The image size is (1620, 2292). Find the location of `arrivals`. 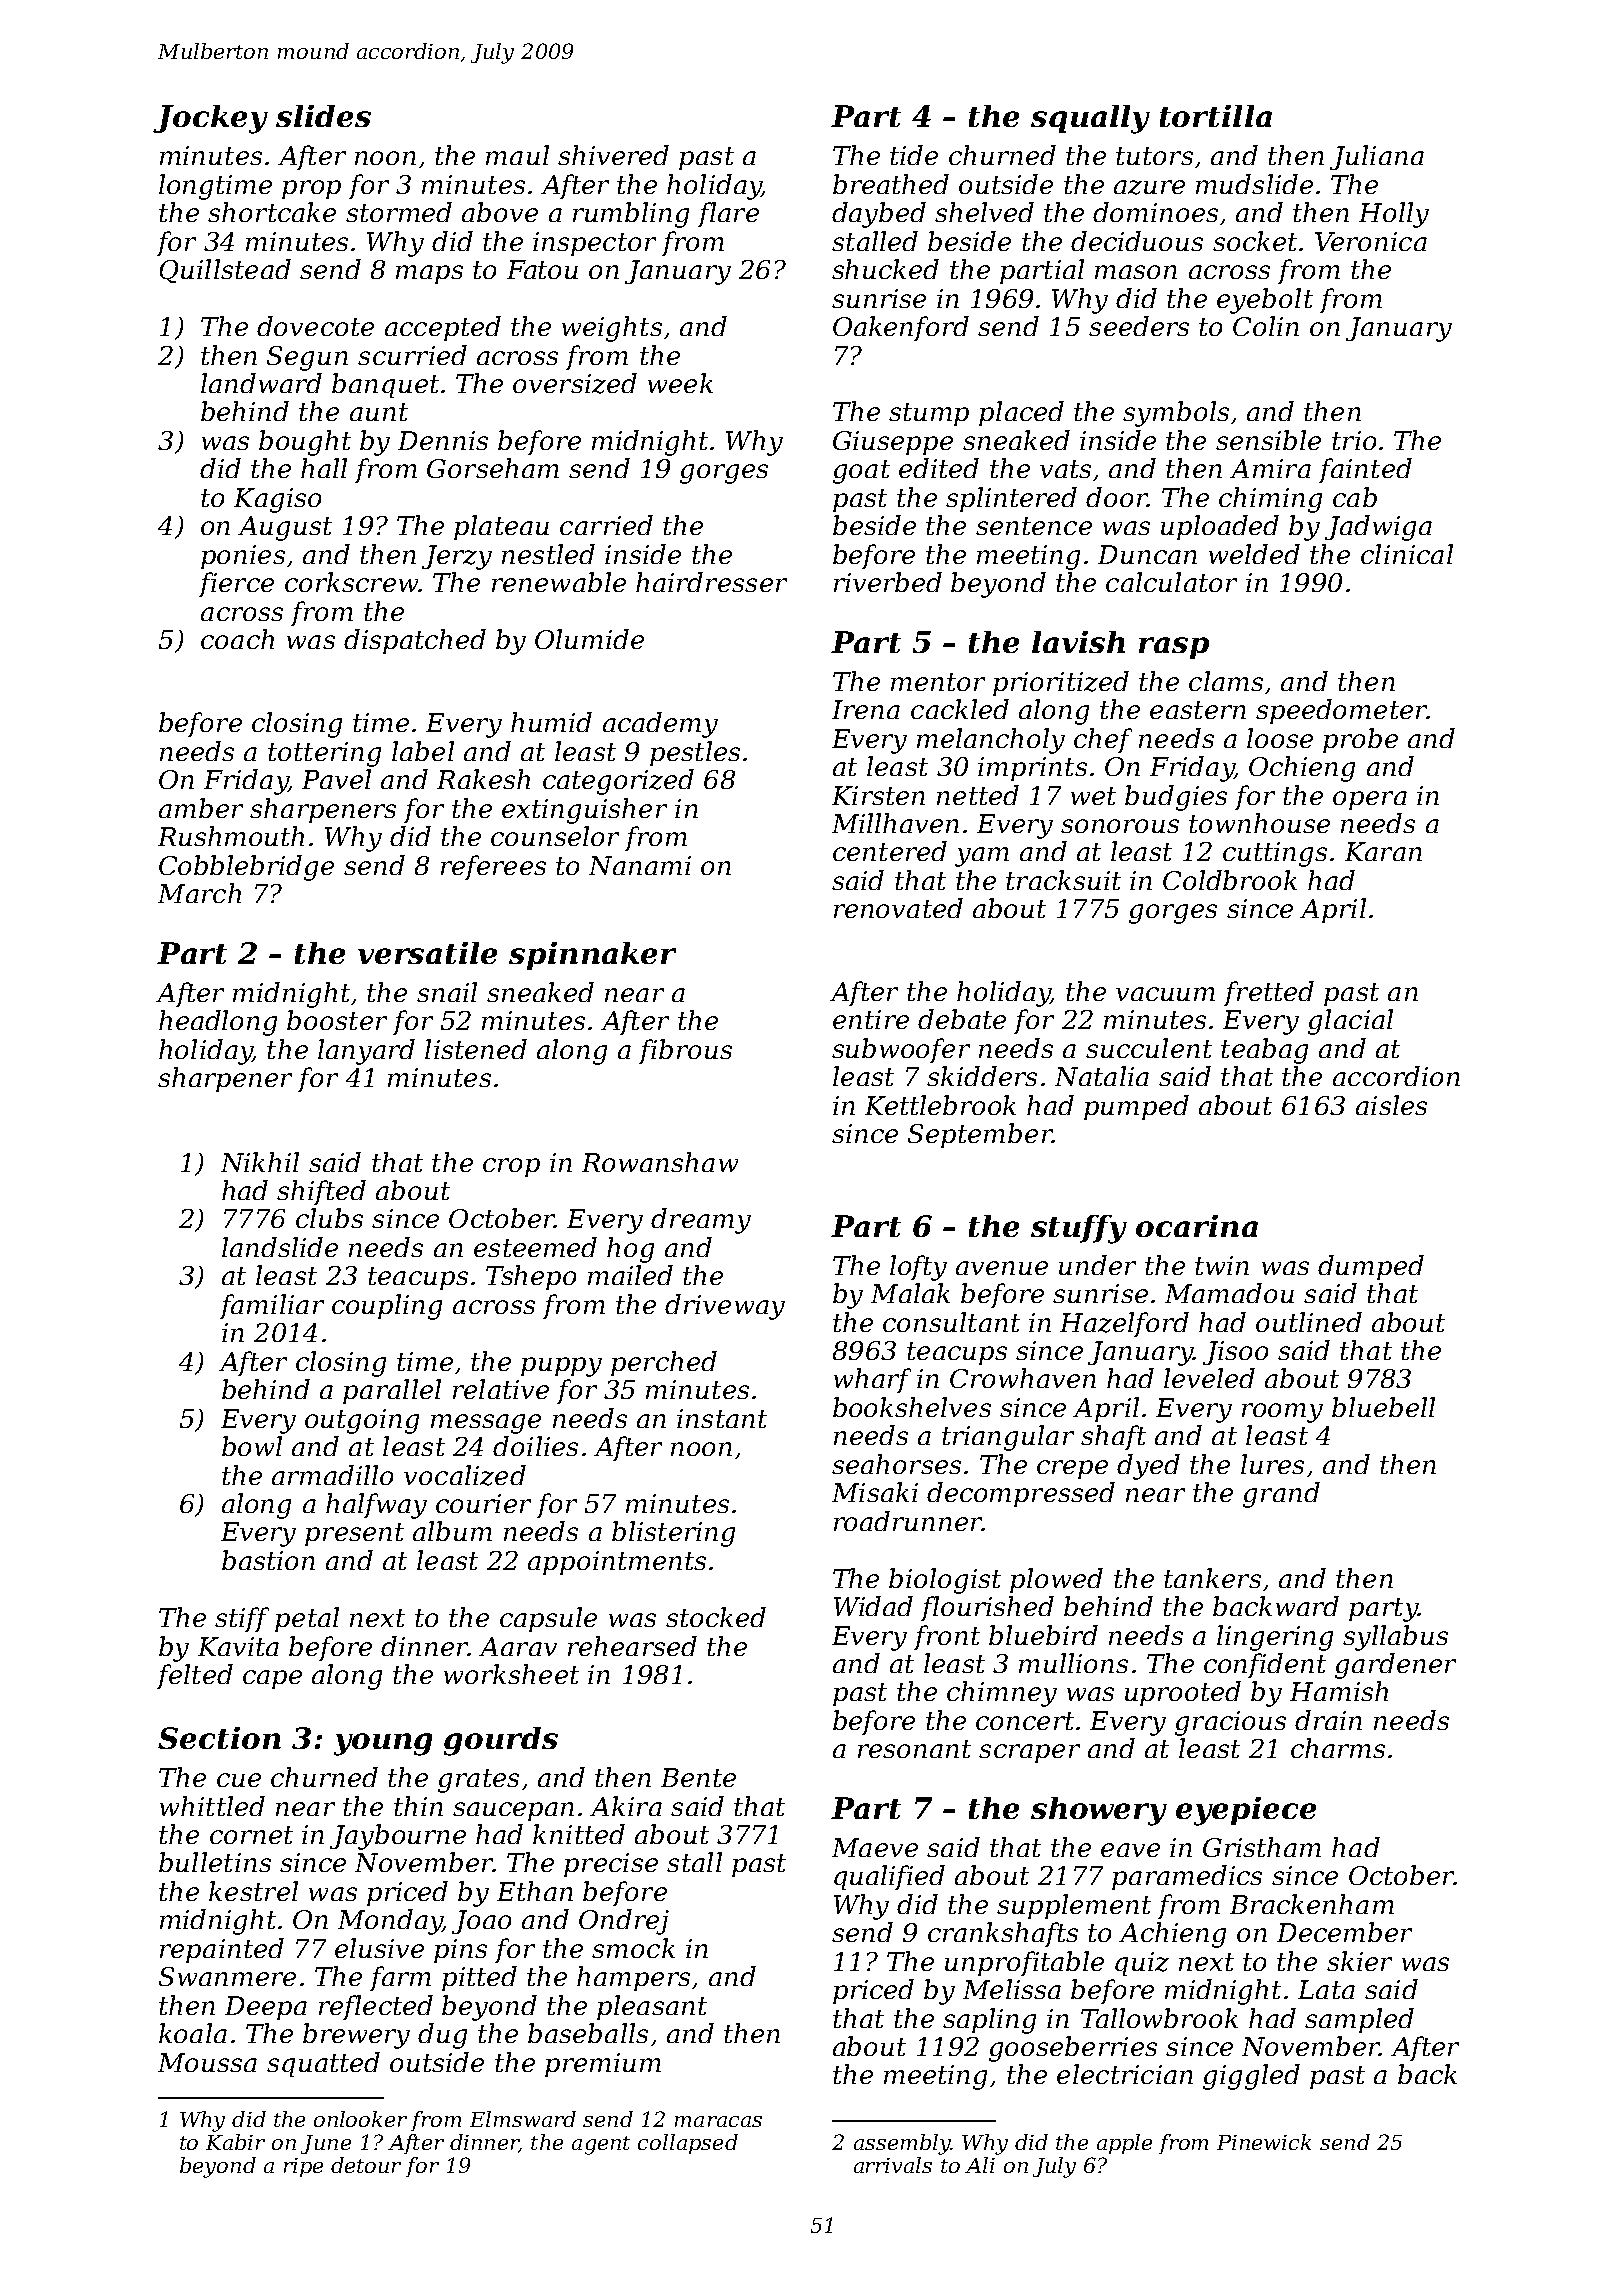

arrivals is located at coordinates (893, 2165).
